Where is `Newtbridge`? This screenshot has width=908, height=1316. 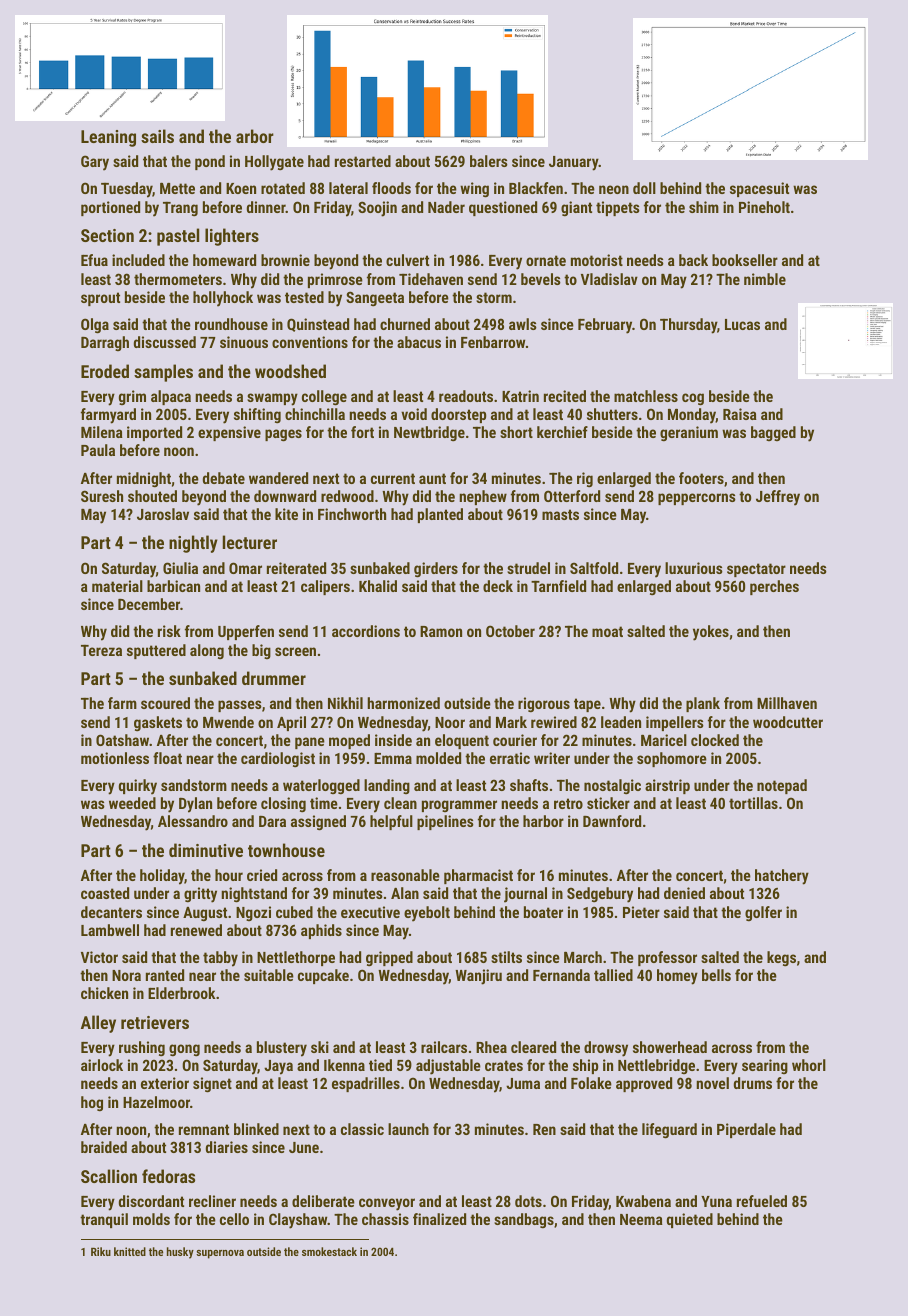
Newtbridge is located at coordinates (429, 434).
